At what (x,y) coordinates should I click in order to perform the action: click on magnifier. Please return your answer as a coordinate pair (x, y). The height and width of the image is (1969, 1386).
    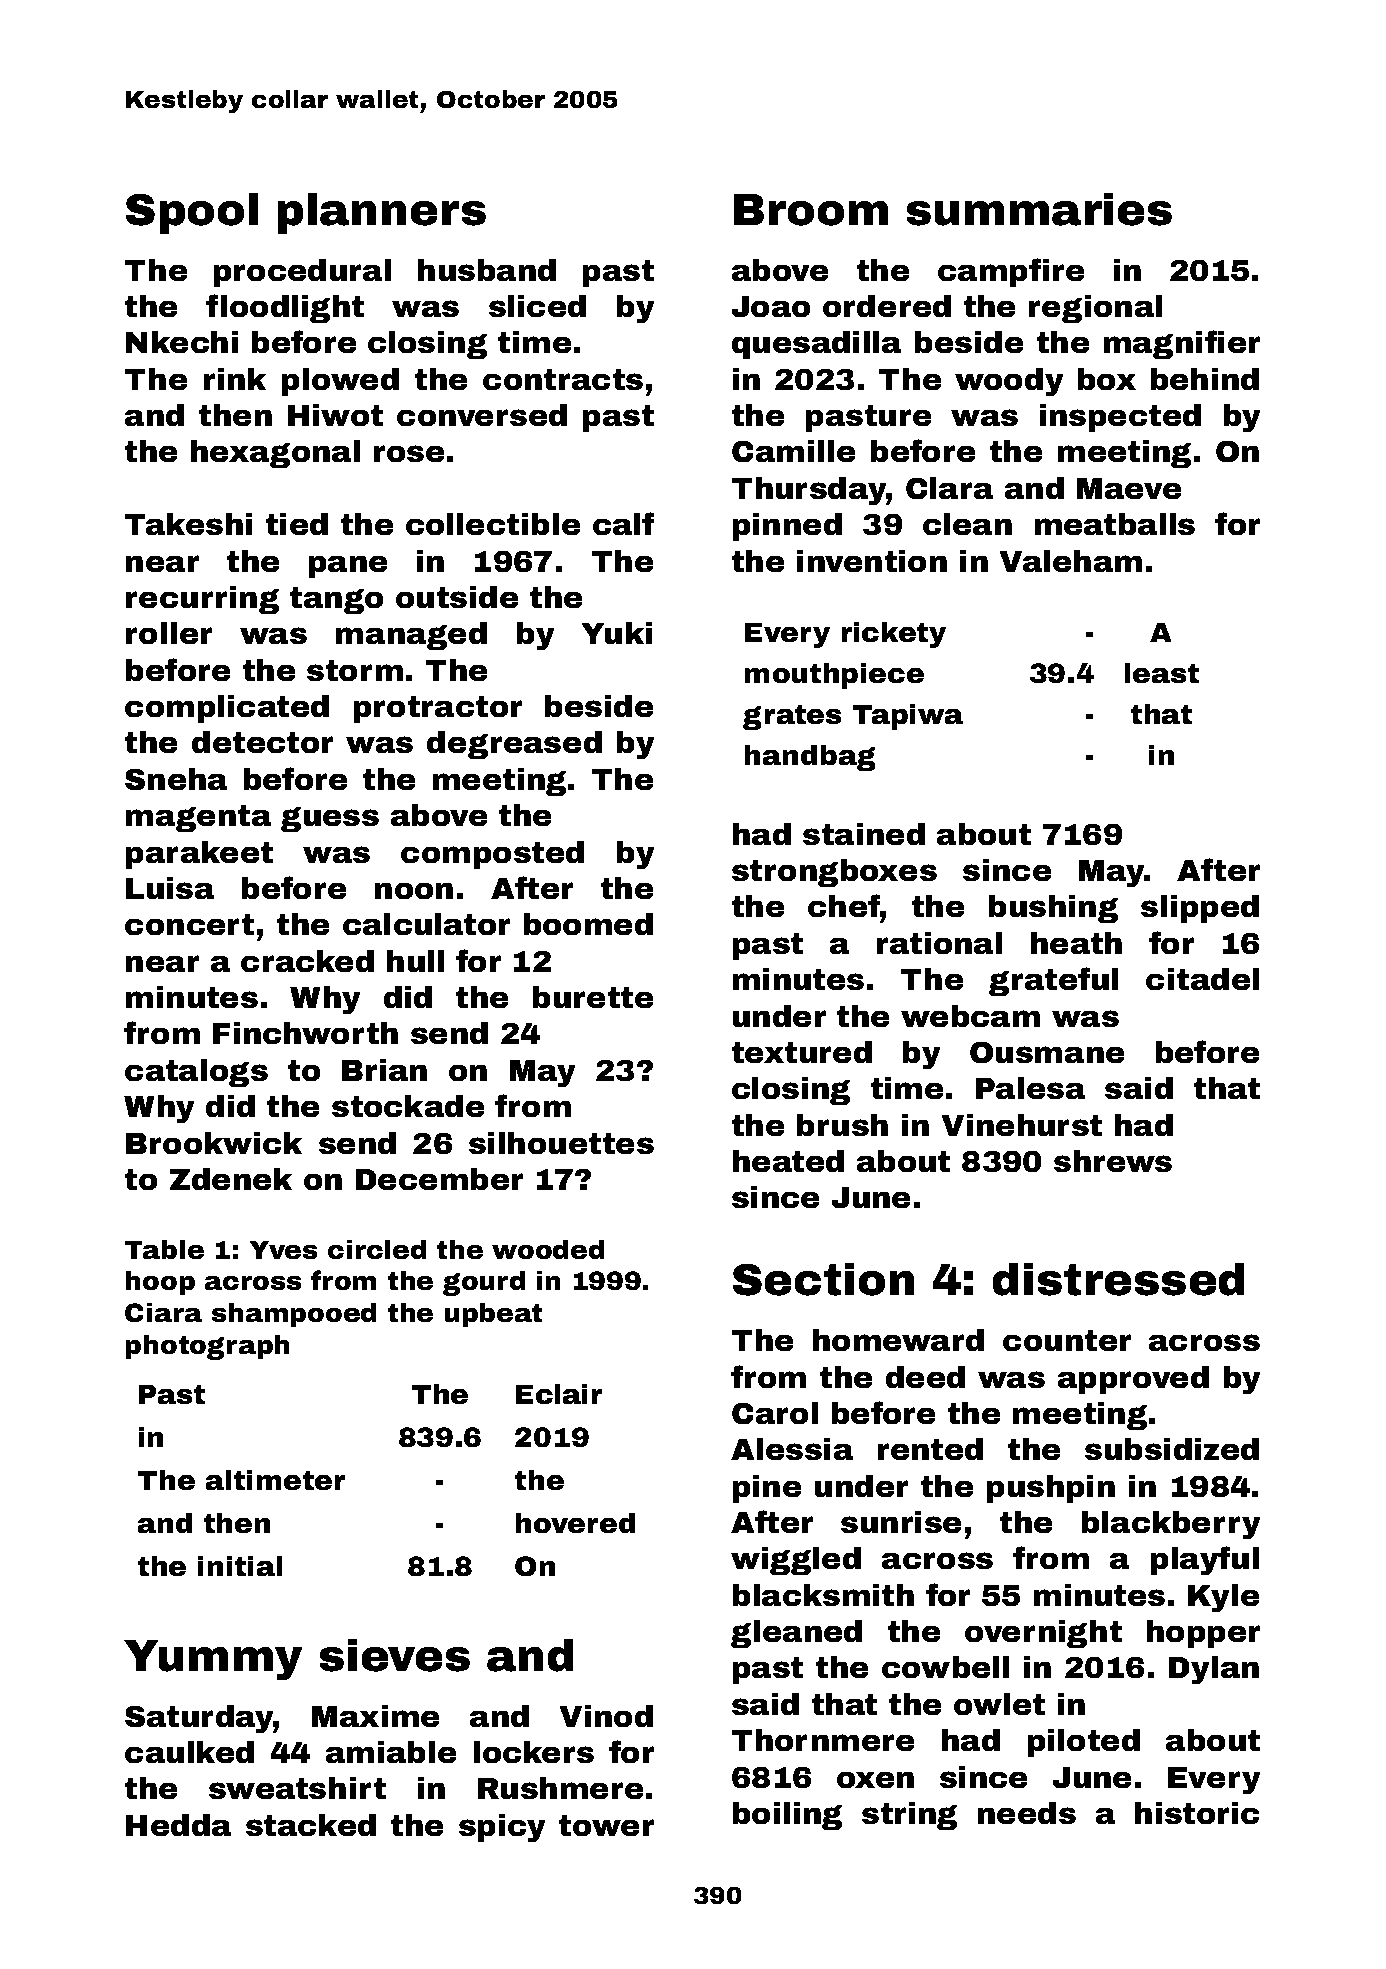
    Looking at the image, I should click on (1182, 344).
